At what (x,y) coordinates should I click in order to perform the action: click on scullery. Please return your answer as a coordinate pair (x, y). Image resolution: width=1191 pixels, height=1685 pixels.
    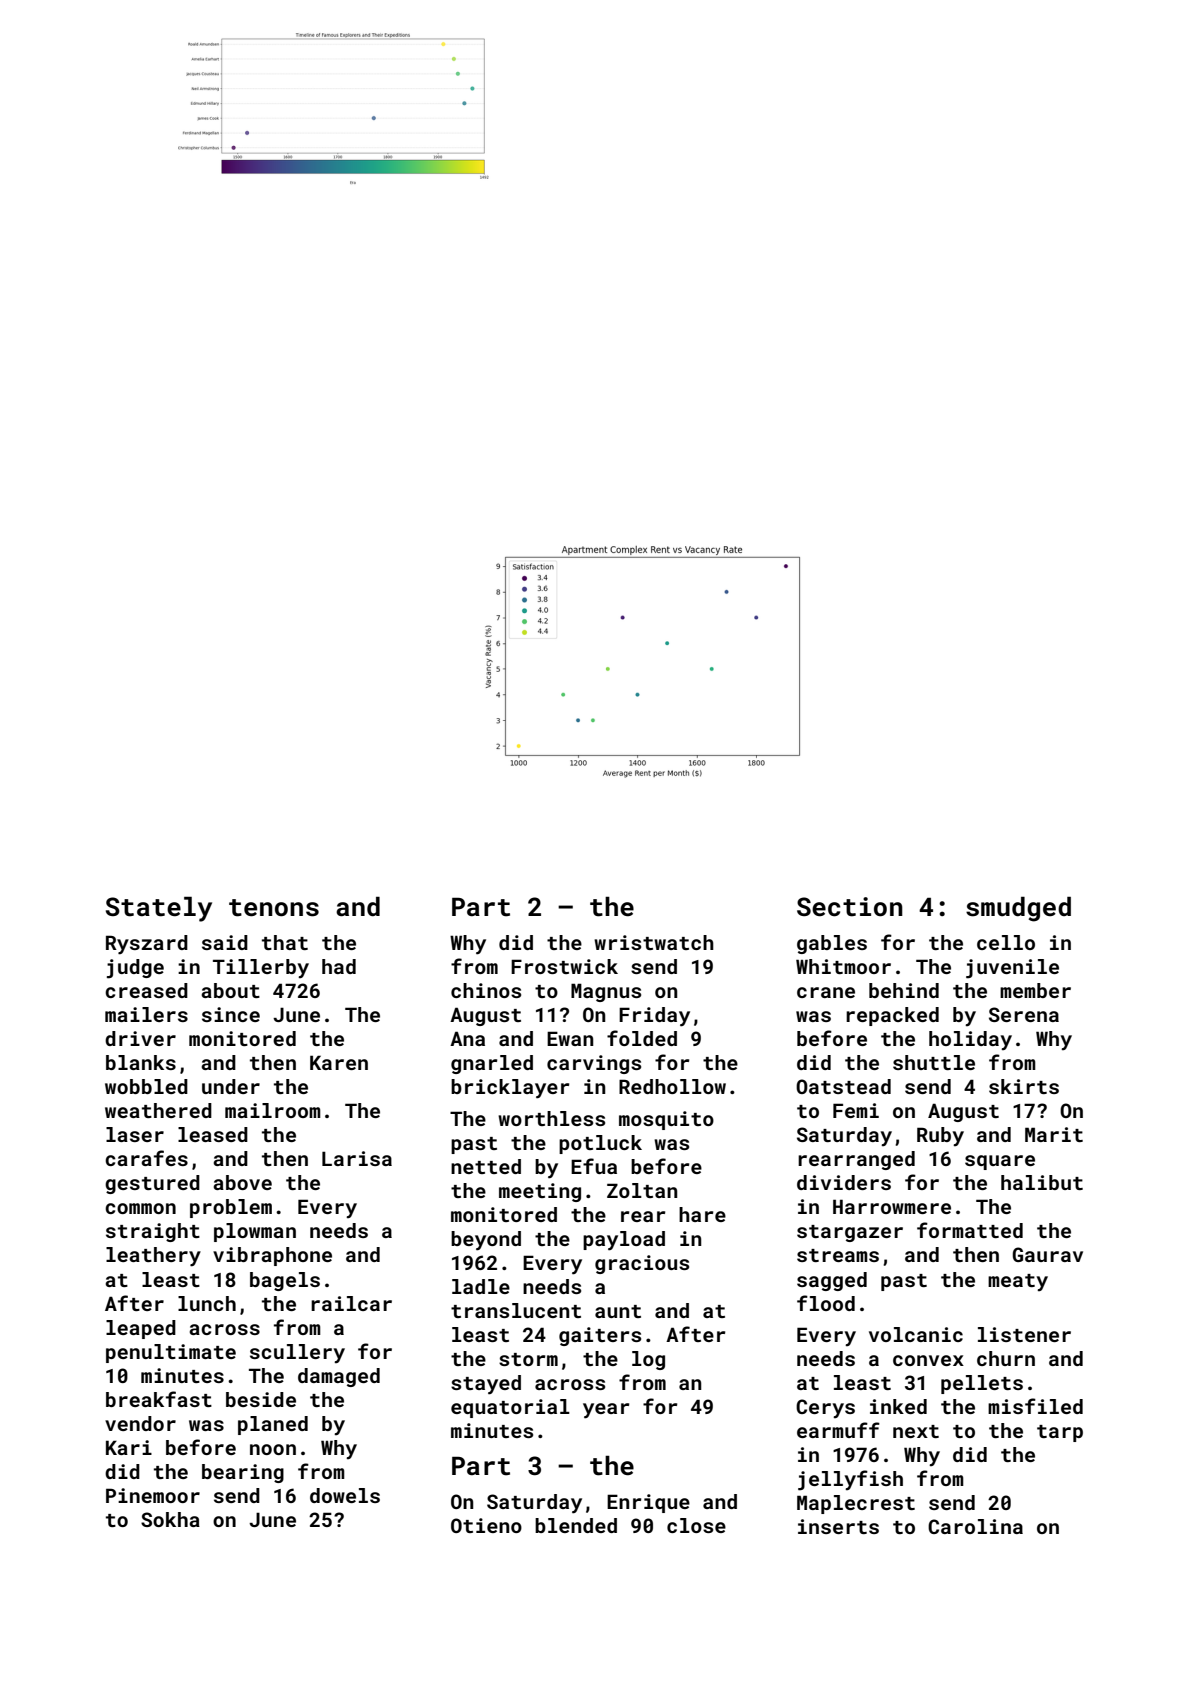
    Looking at the image, I should click on (297, 1353).
